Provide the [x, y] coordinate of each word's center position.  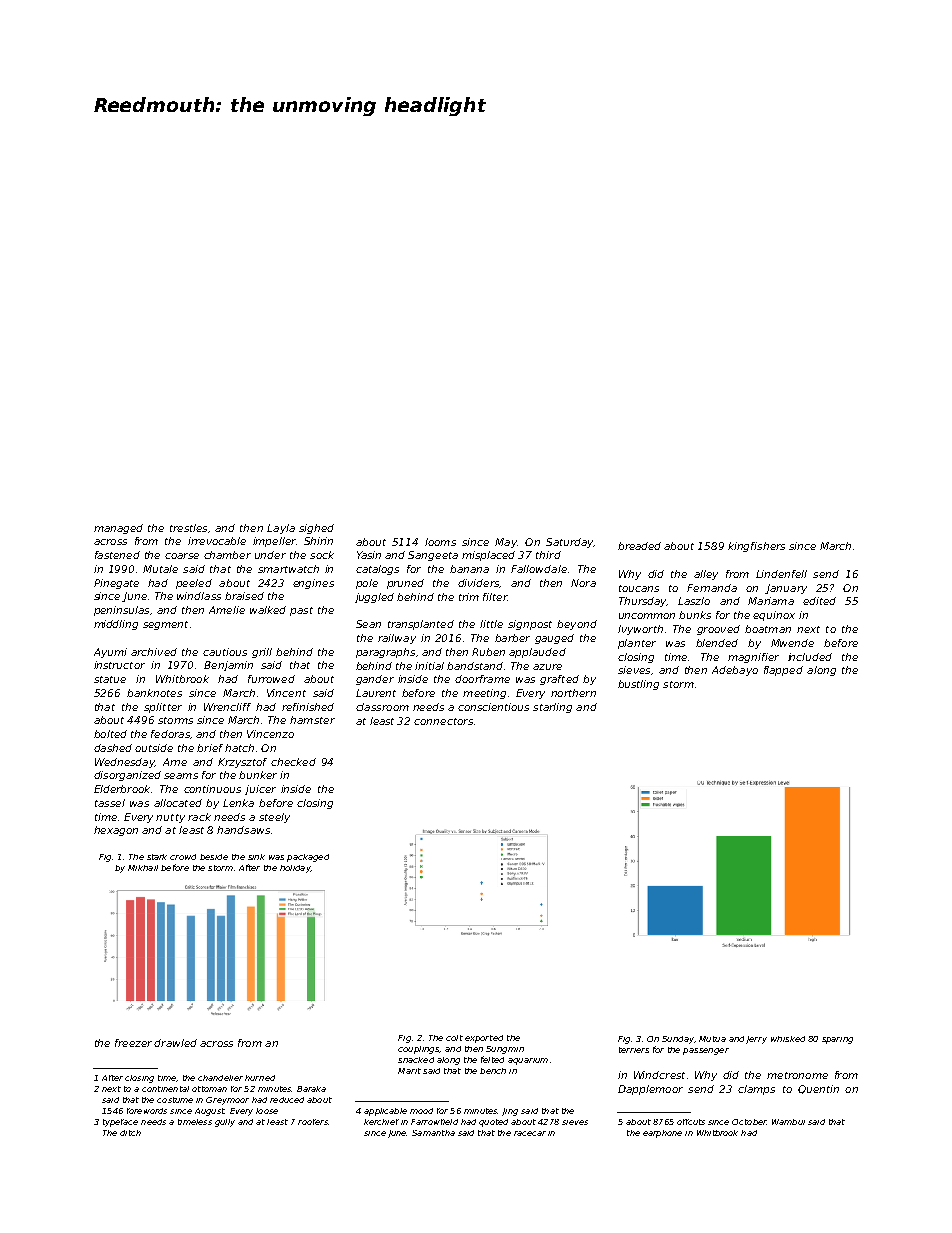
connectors [443, 721]
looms [440, 542]
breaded [639, 546]
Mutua [712, 1039]
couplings [418, 1050]
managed [118, 529]
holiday [295, 869]
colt [454, 1038]
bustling [638, 685]
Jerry [756, 1040]
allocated [178, 803]
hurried [260, 1078]
